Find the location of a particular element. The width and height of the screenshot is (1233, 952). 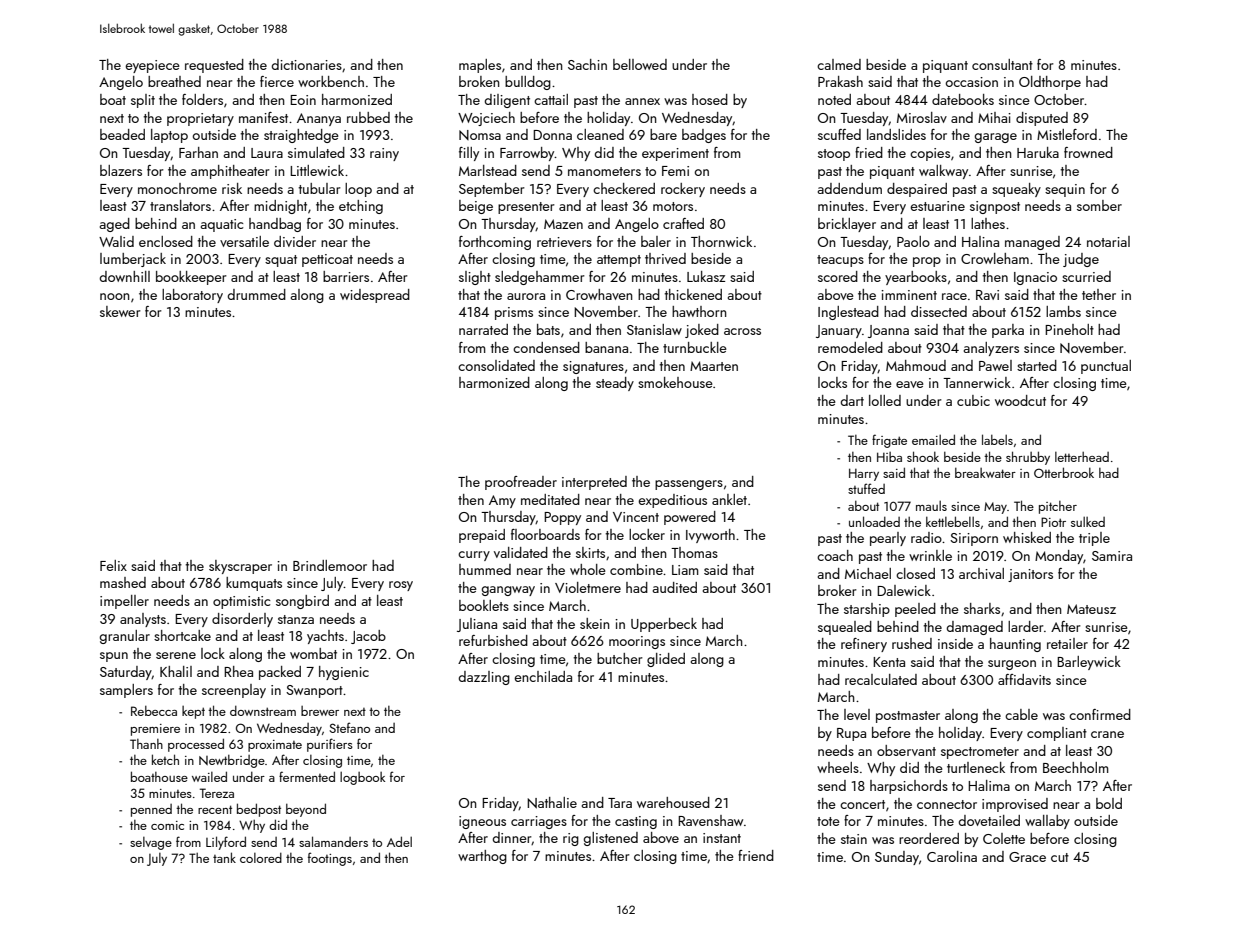

stanza is located at coordinates (296, 619).
